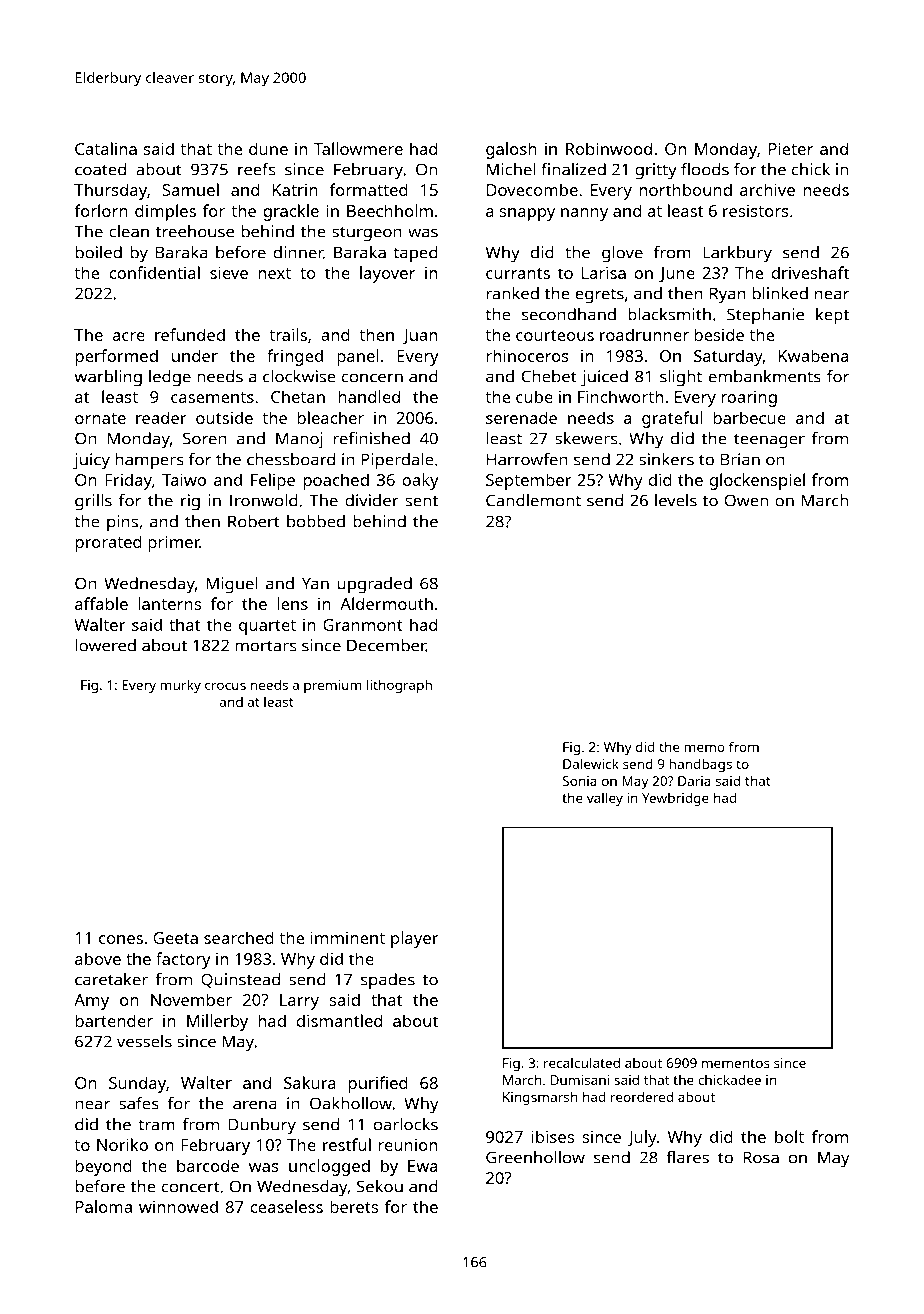 The width and height of the document is (924, 1314). Describe the element at coordinates (700, 765) in the document. I see `handbags` at that location.
